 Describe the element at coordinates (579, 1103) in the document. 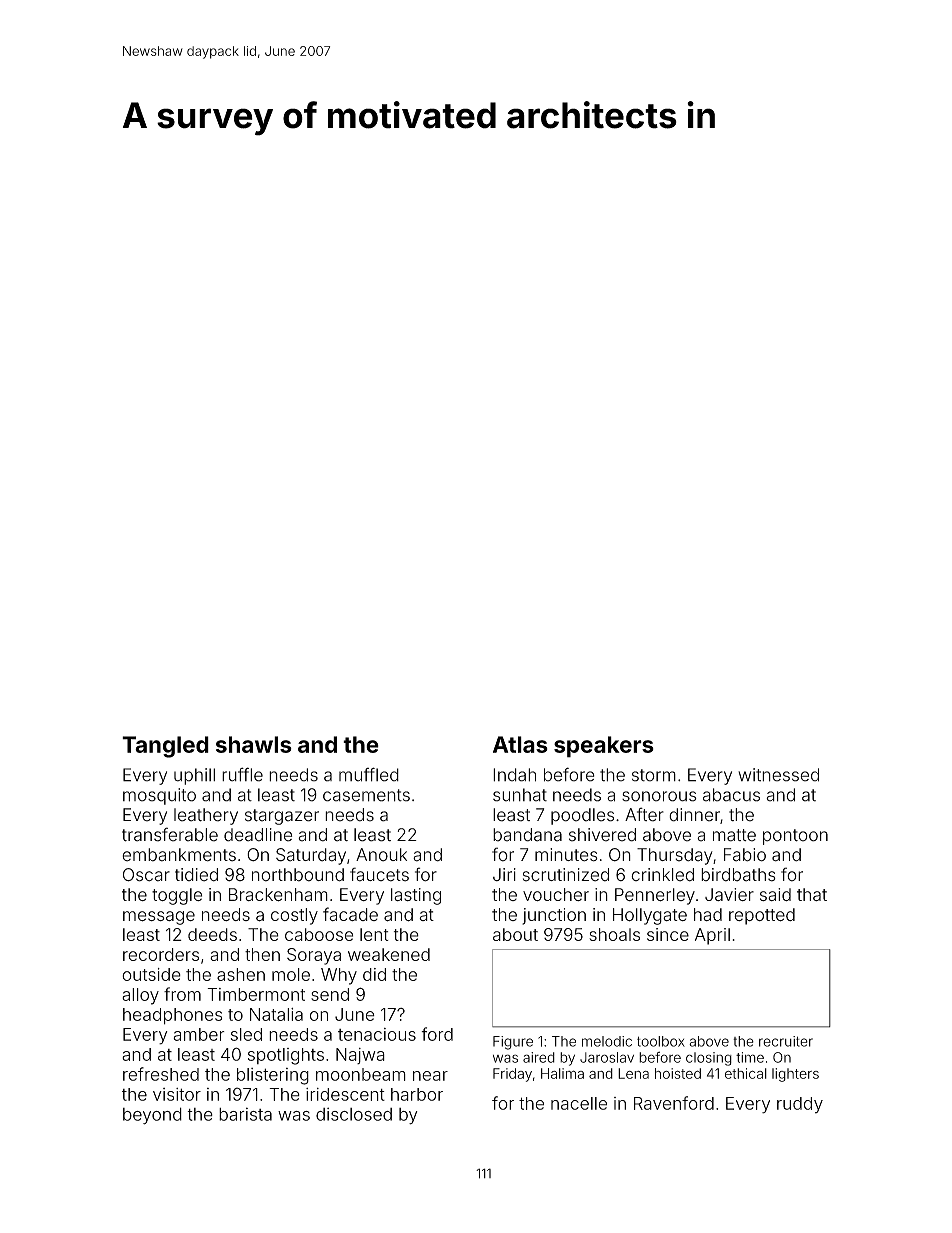

I see `nacelle` at that location.
